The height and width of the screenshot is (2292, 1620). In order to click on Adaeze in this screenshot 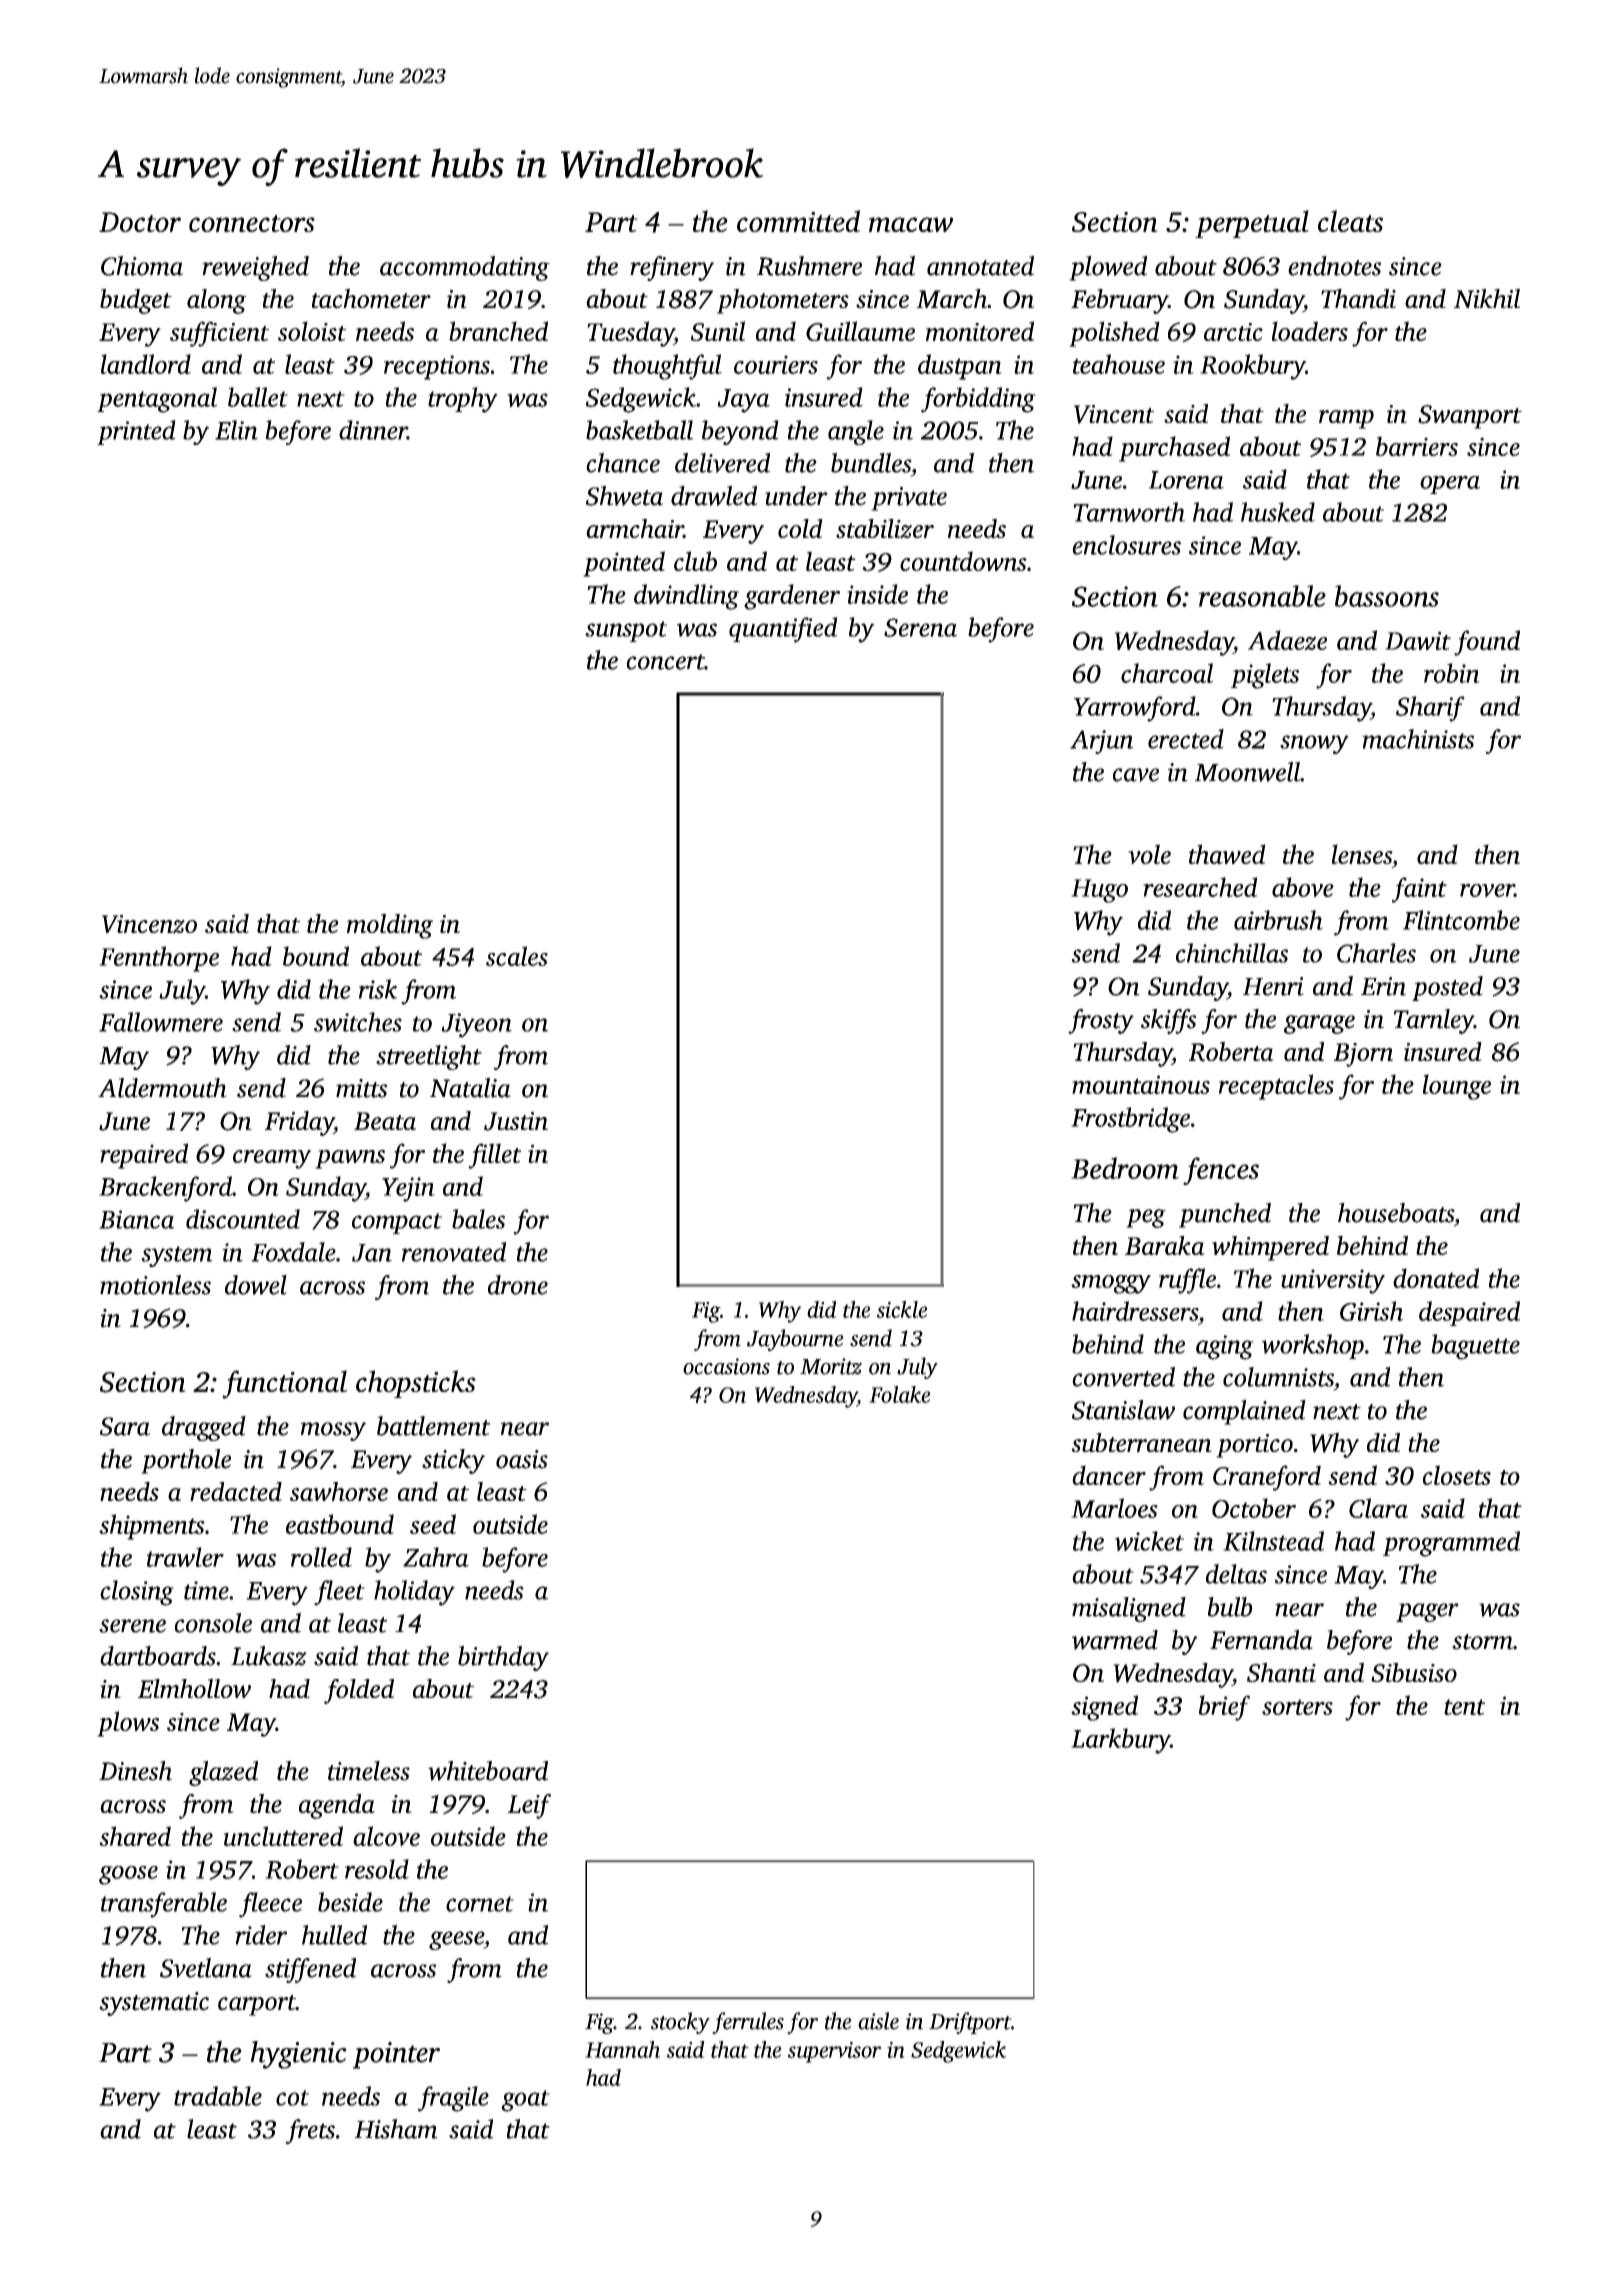, I will do `click(1287, 640)`.
